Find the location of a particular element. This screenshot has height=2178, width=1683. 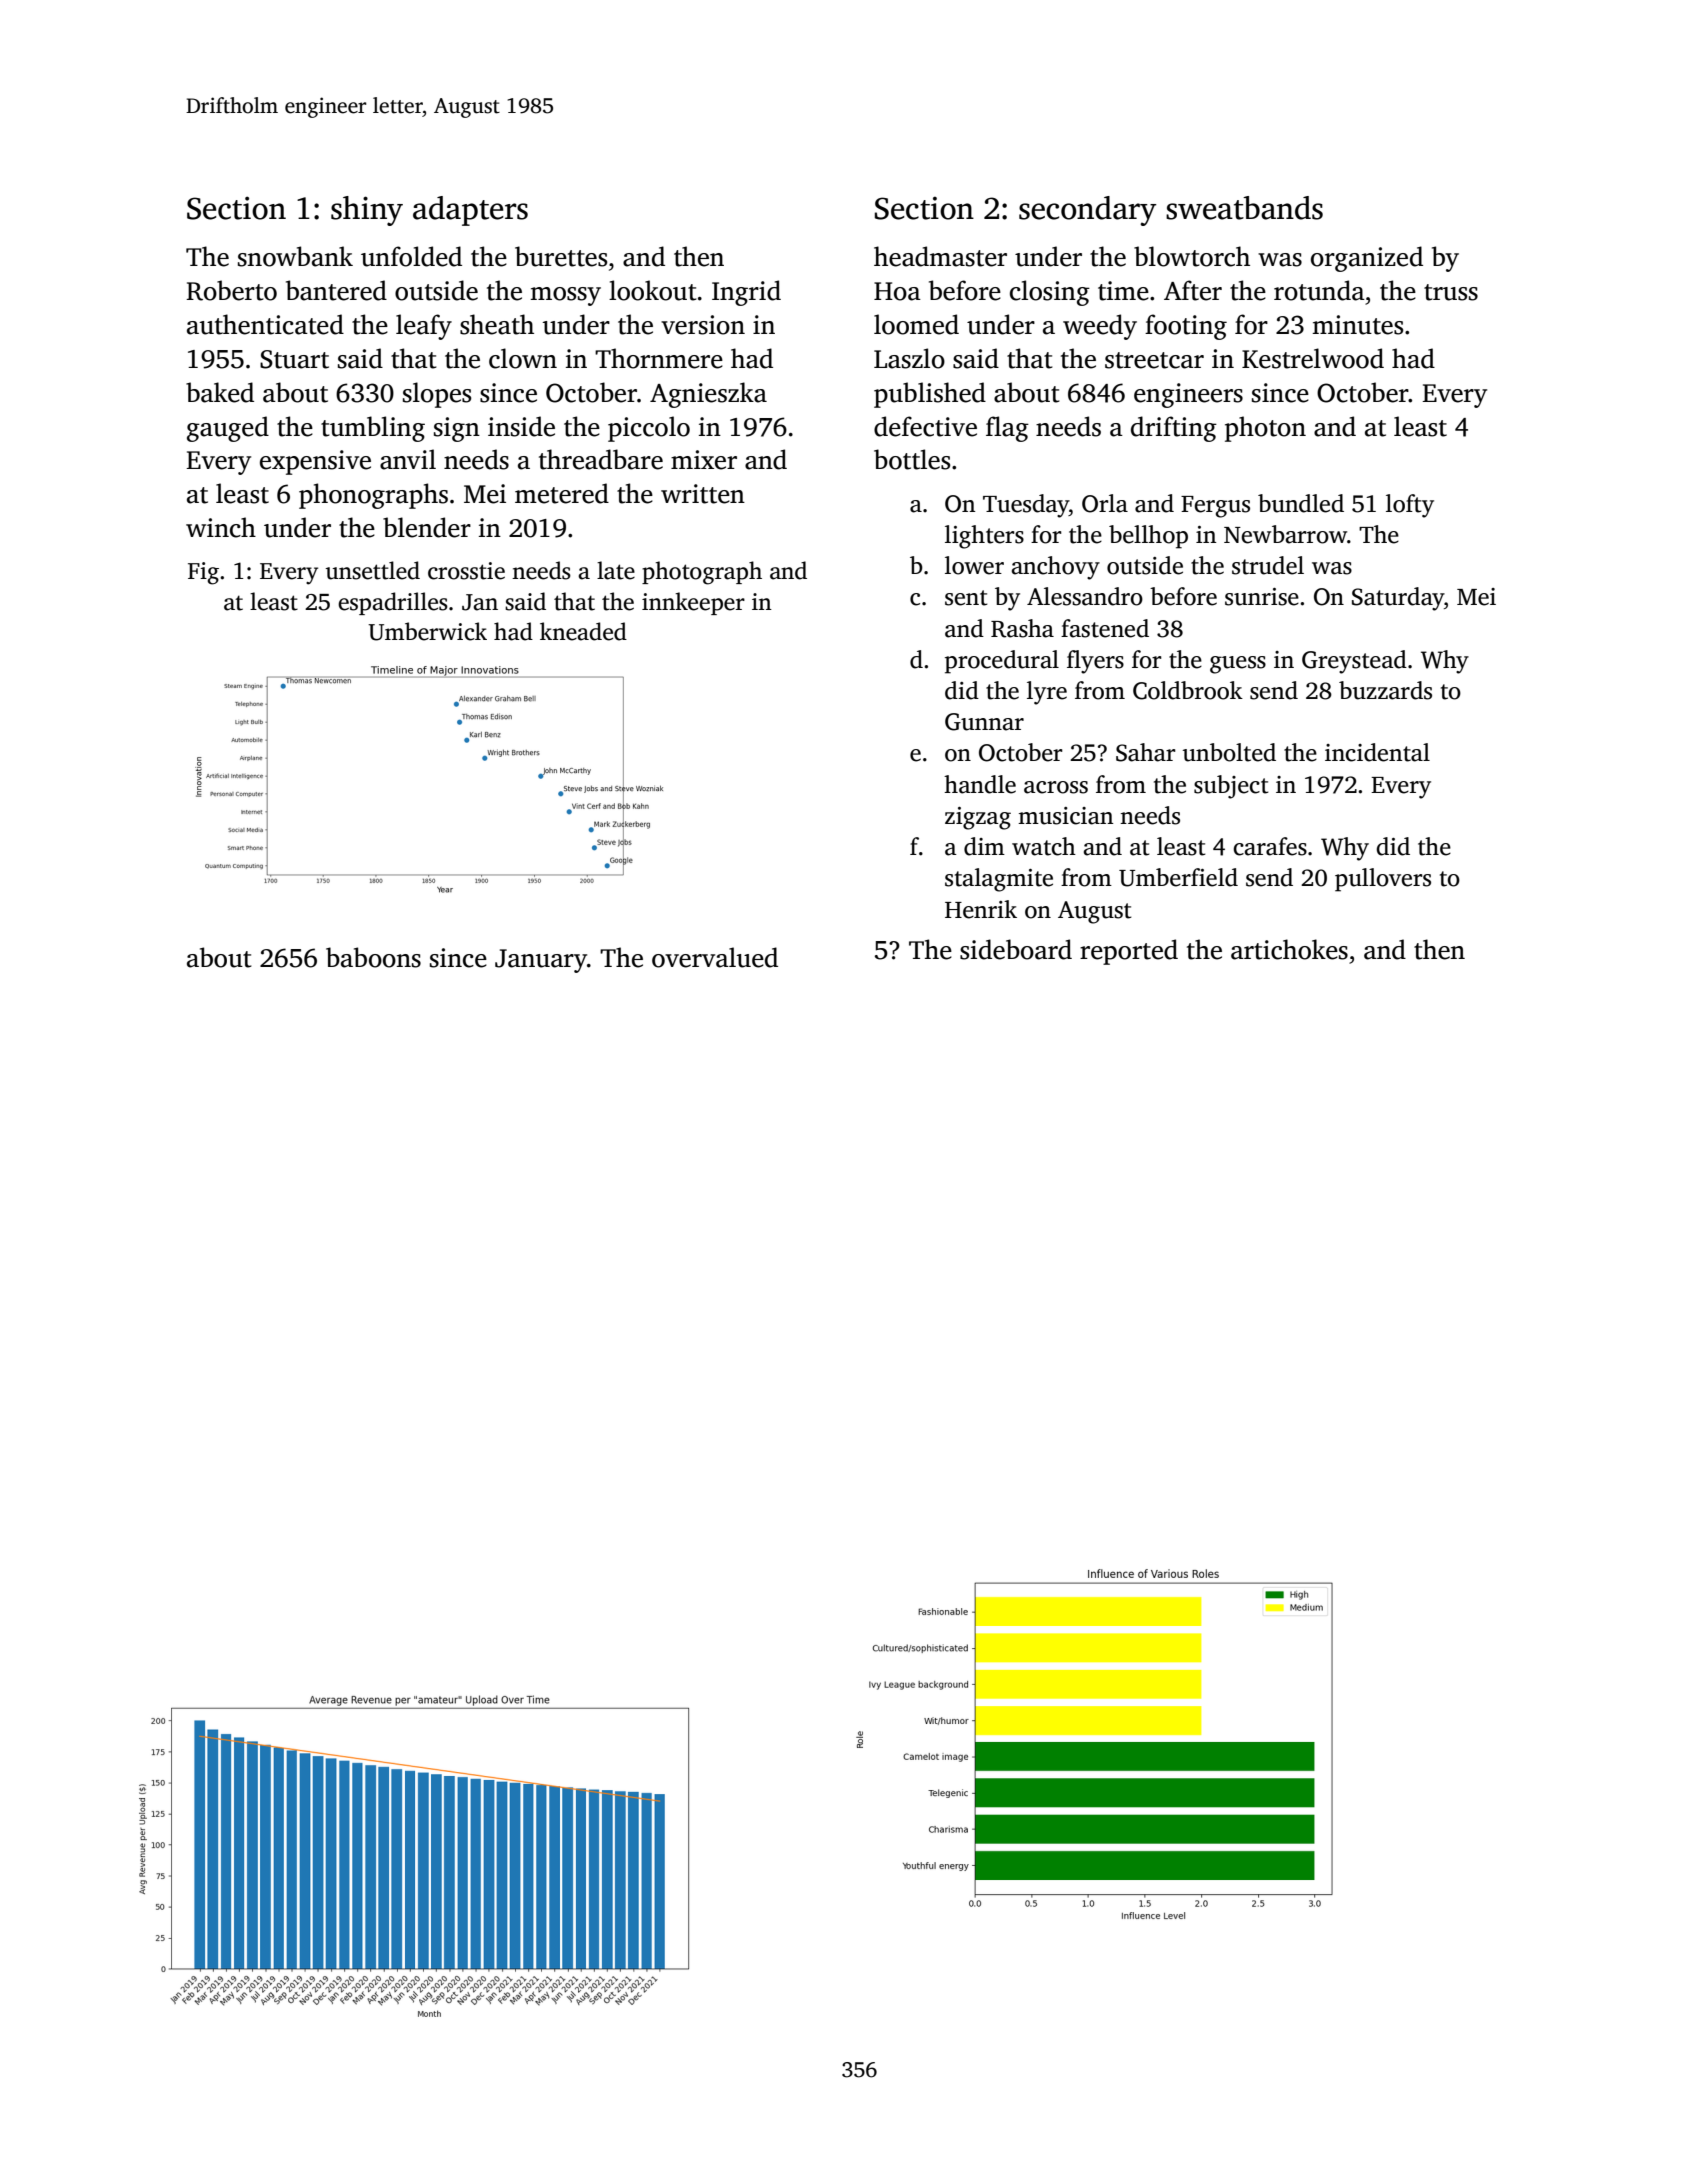

sent is located at coordinates (966, 598).
